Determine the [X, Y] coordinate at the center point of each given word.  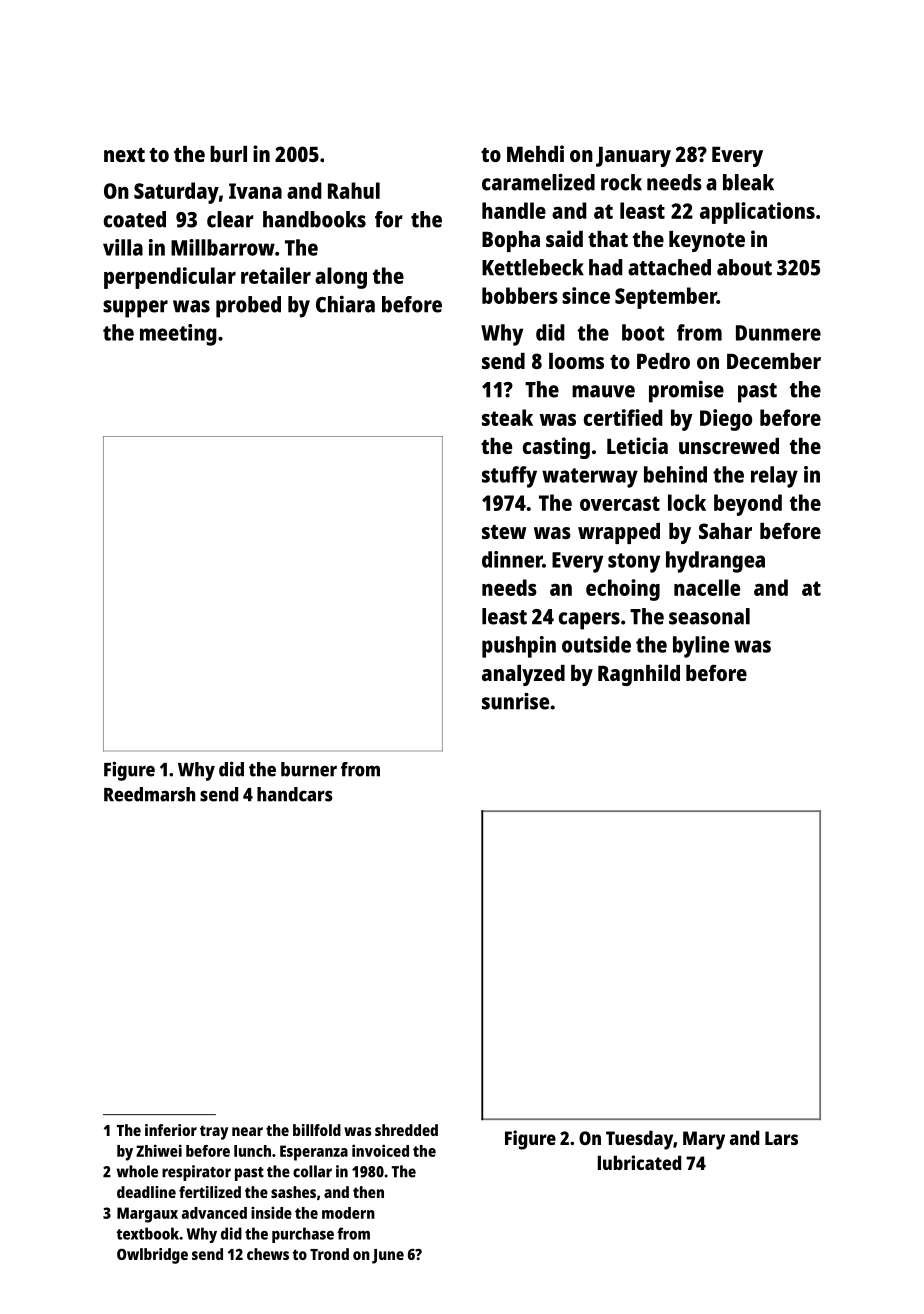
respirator [196, 1173]
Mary [704, 1140]
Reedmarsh [149, 794]
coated [135, 219]
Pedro [663, 361]
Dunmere [778, 333]
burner [309, 769]
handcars [295, 794]
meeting [178, 335]
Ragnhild [639, 675]
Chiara [345, 304]
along [341, 278]
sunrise [515, 701]
